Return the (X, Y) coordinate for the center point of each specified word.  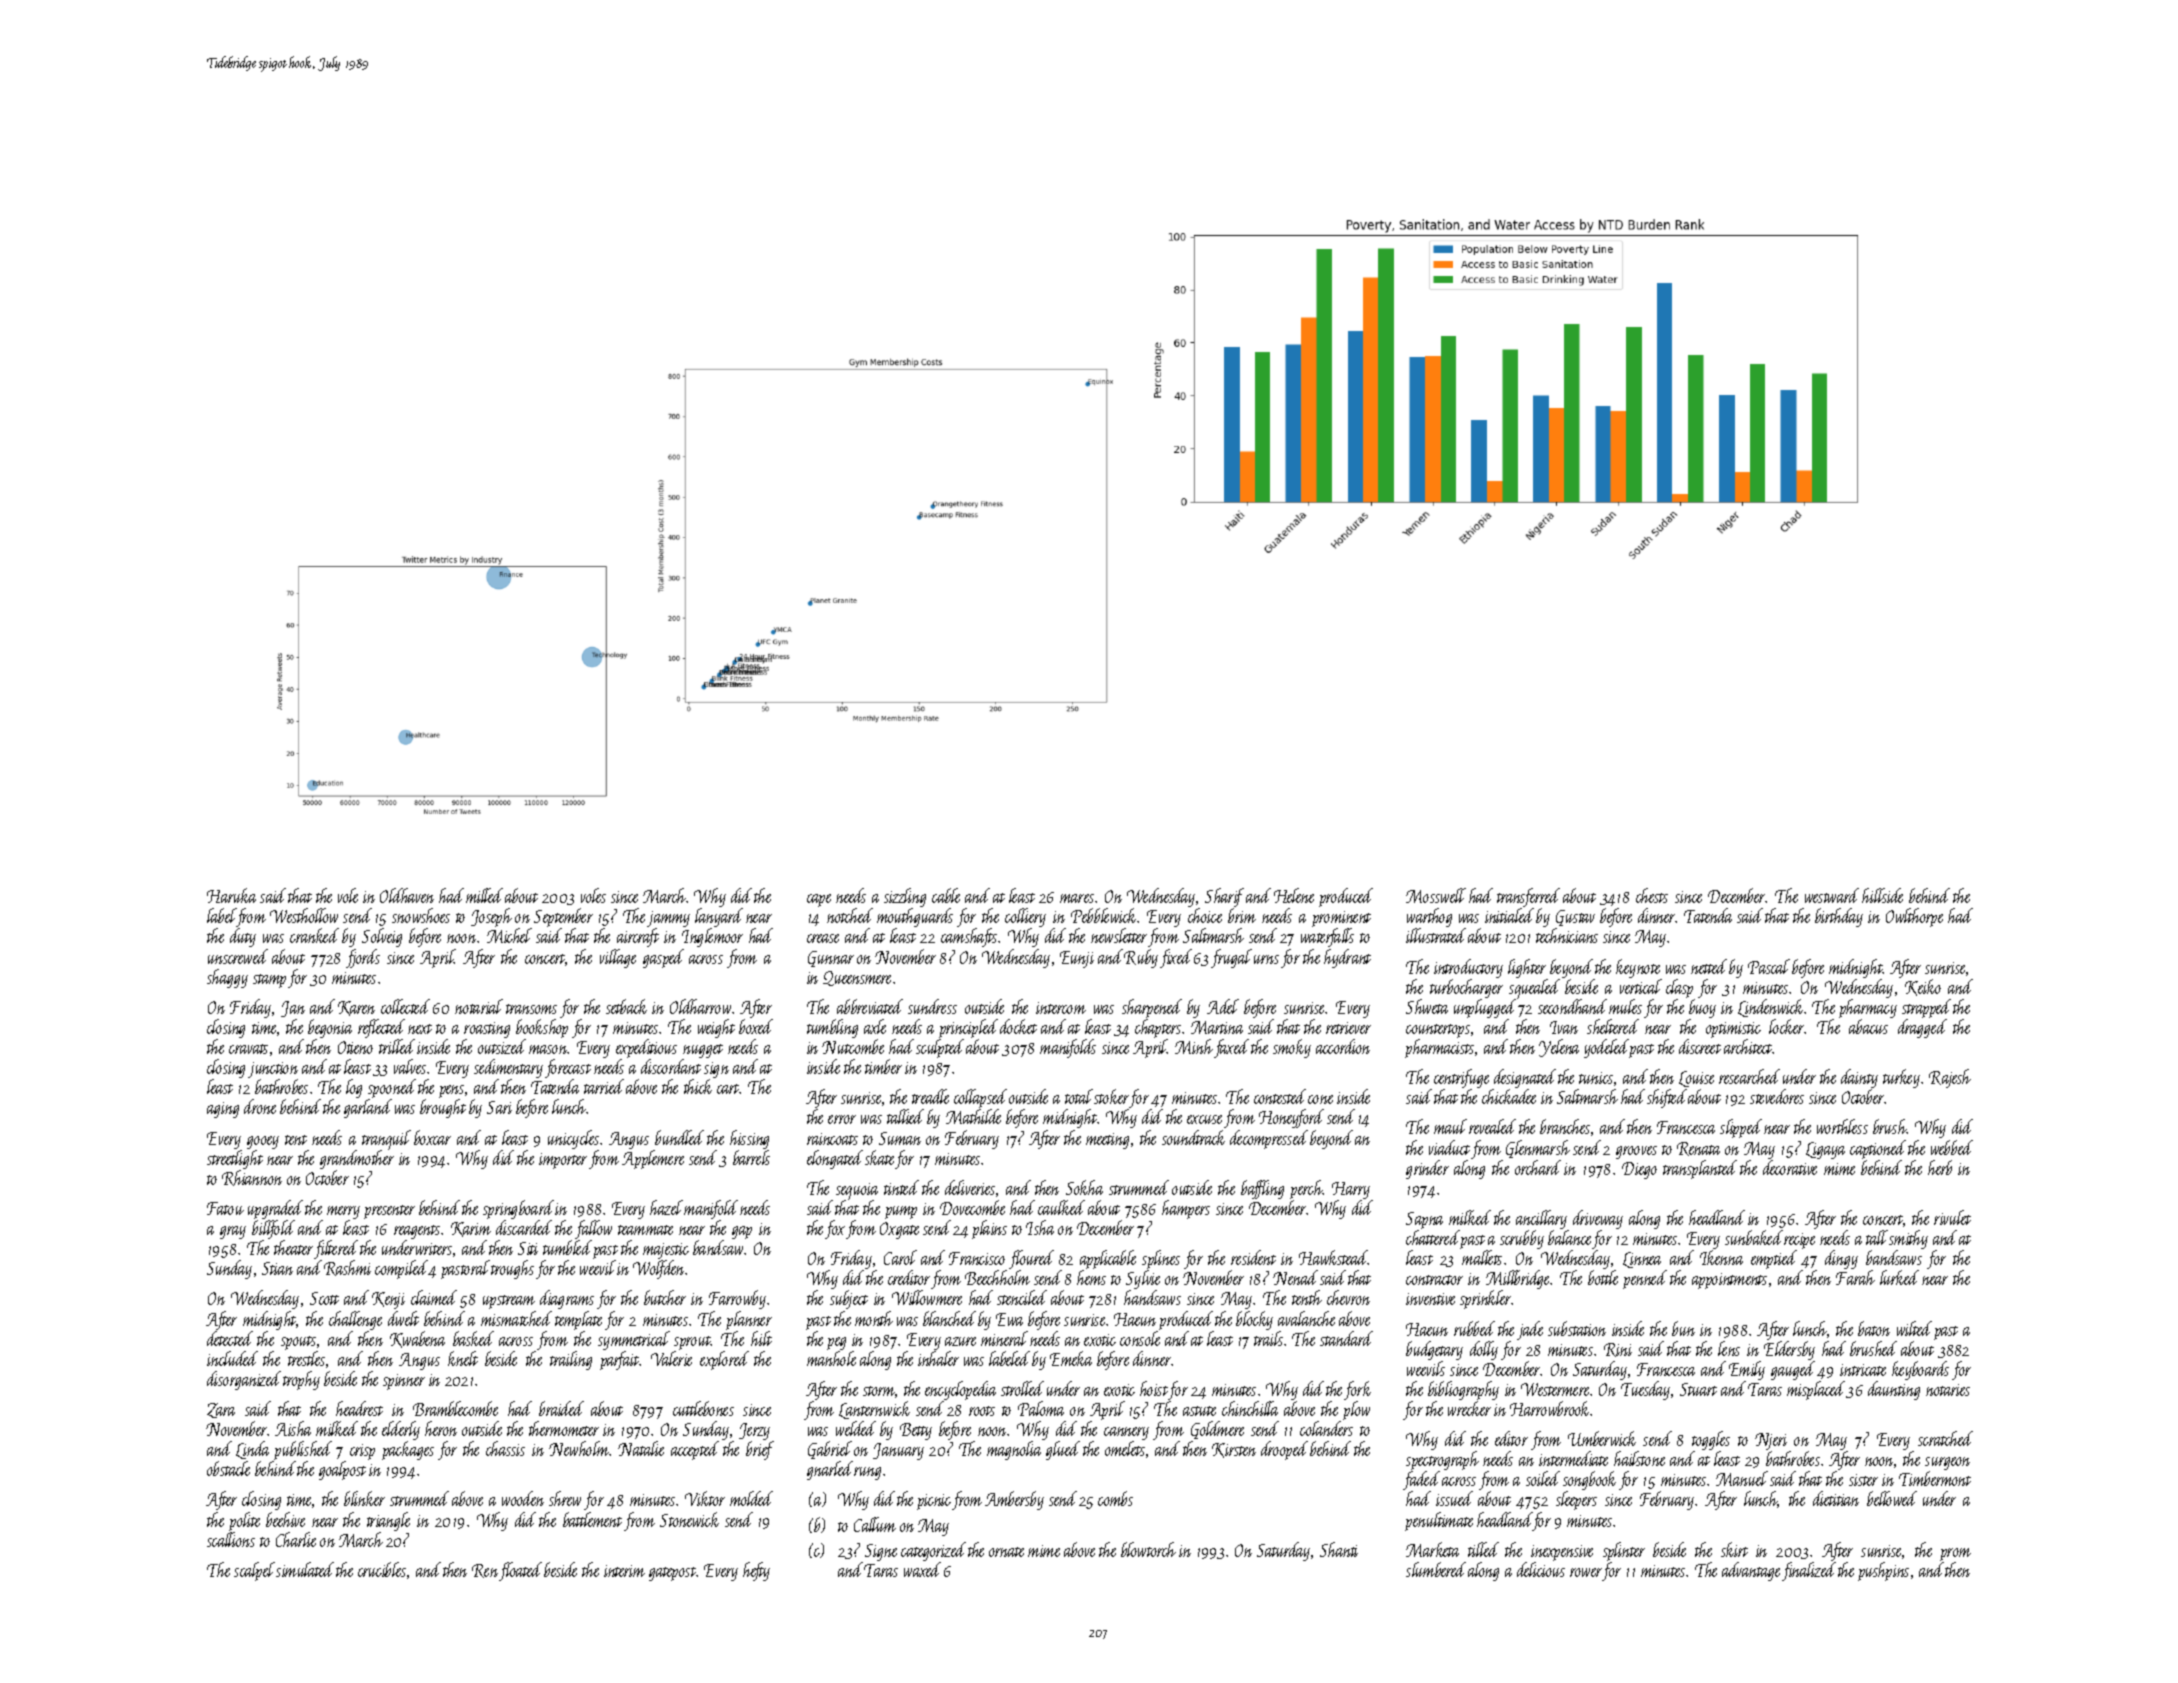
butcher (665, 1297)
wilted (1914, 1328)
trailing (571, 1360)
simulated (305, 1569)
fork (1357, 1390)
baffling (1262, 1189)
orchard (1538, 1167)
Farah (1855, 1277)
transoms (531, 1009)
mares (1077, 898)
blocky (1254, 1320)
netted (1709, 966)
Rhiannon (252, 1178)
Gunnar (831, 959)
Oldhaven (407, 895)
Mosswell (1436, 895)
